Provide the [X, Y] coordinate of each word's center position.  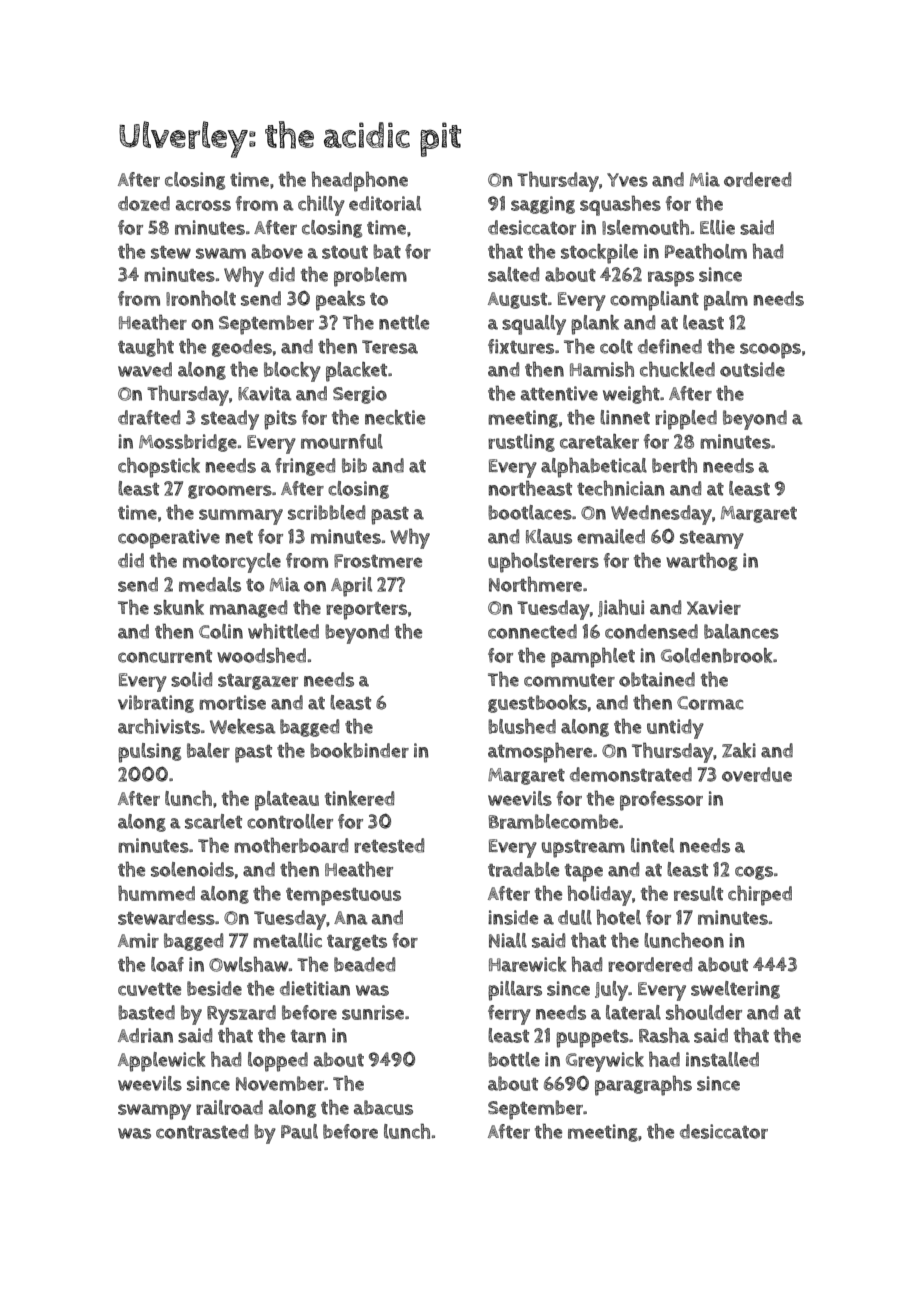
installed [722, 1059]
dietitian [315, 988]
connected [532, 631]
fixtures [521, 346]
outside [752, 369]
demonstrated [631, 774]
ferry [509, 1015]
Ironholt [201, 298]
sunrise [373, 1012]
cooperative [169, 539]
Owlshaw [248, 964]
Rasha [664, 1035]
